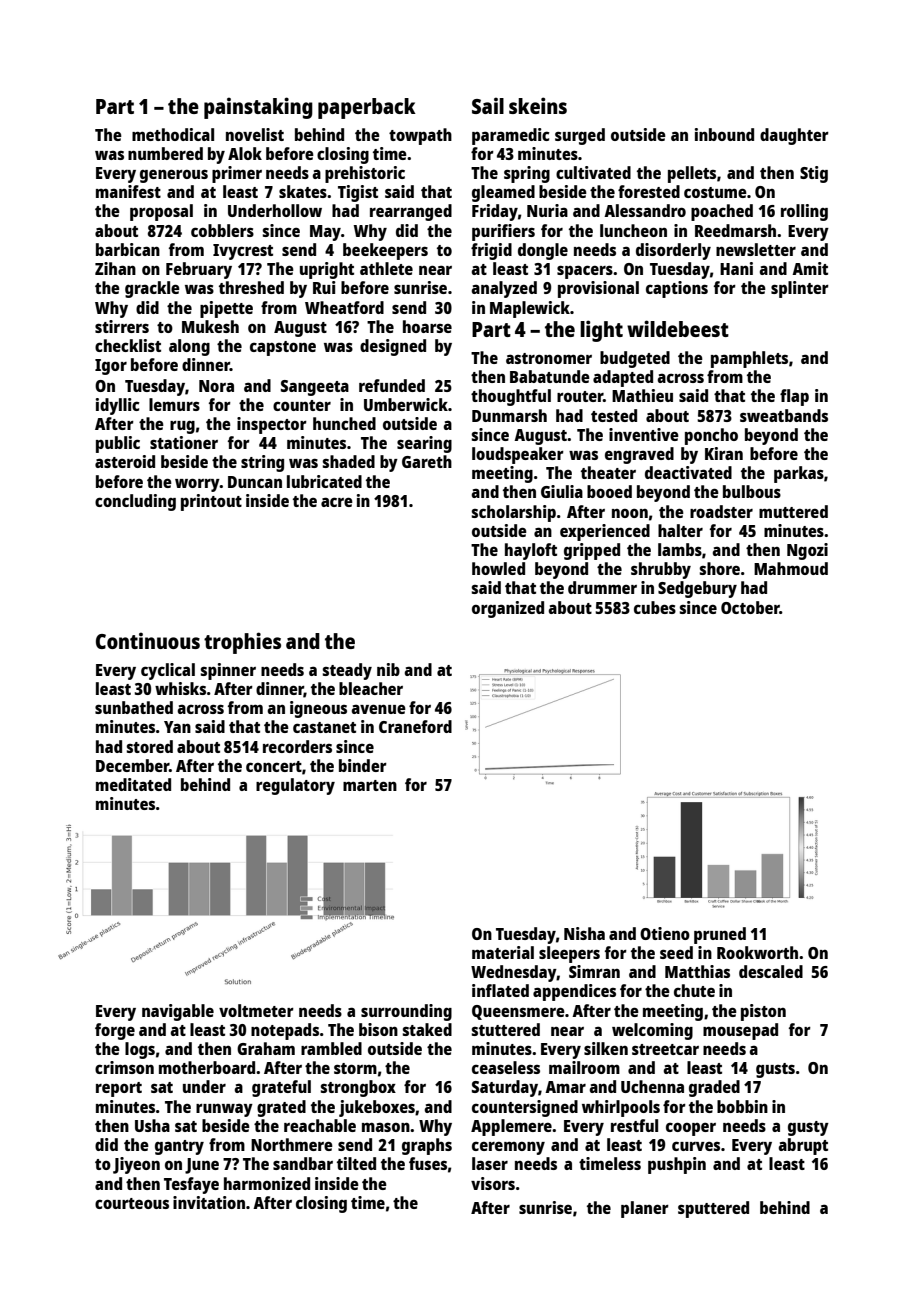  Describe the element at coordinates (713, 1209) in the screenshot. I see `sputtered` at that location.
